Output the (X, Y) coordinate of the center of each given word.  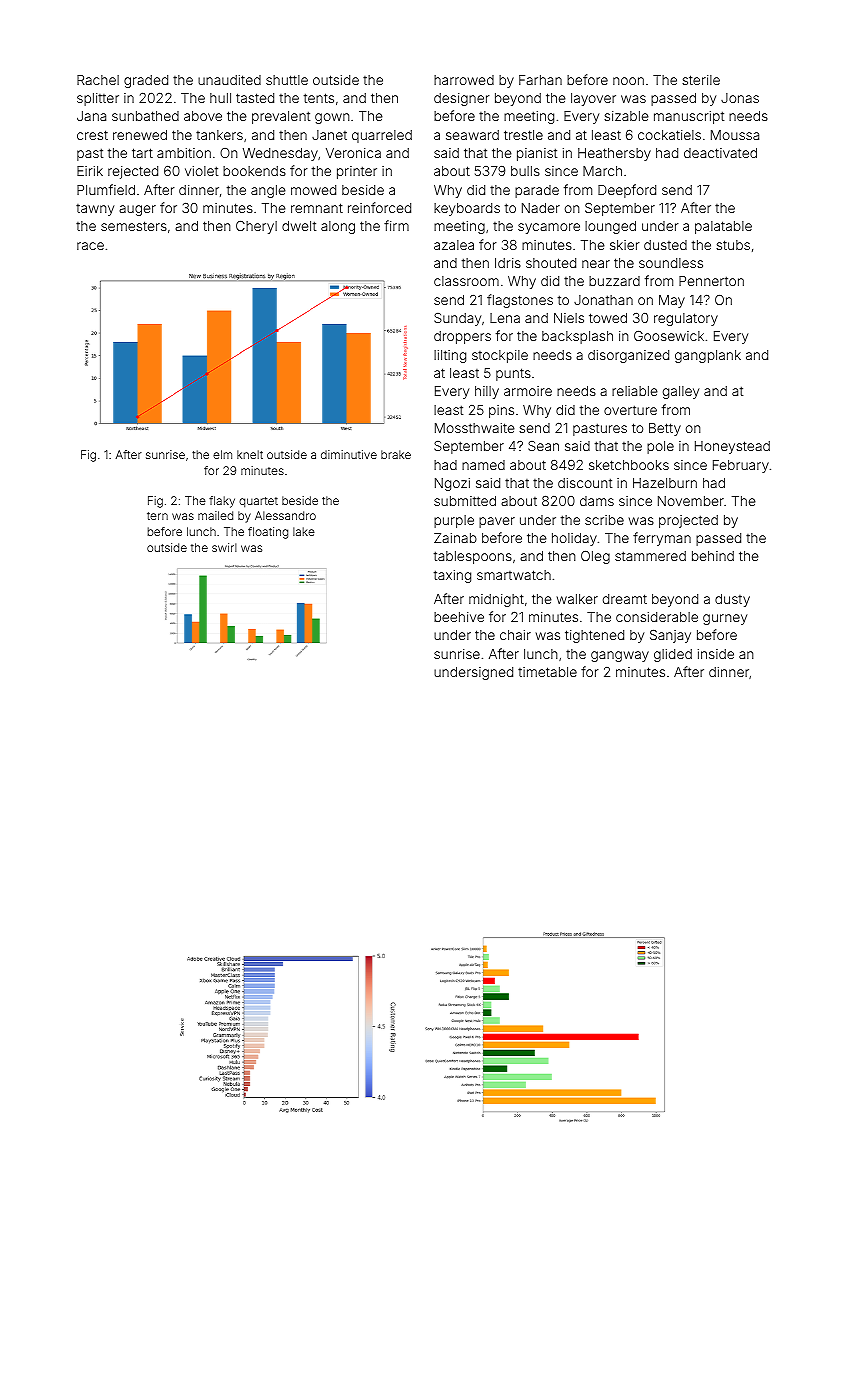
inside (716, 654)
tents (319, 98)
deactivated (720, 153)
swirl (224, 547)
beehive (459, 617)
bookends (254, 171)
